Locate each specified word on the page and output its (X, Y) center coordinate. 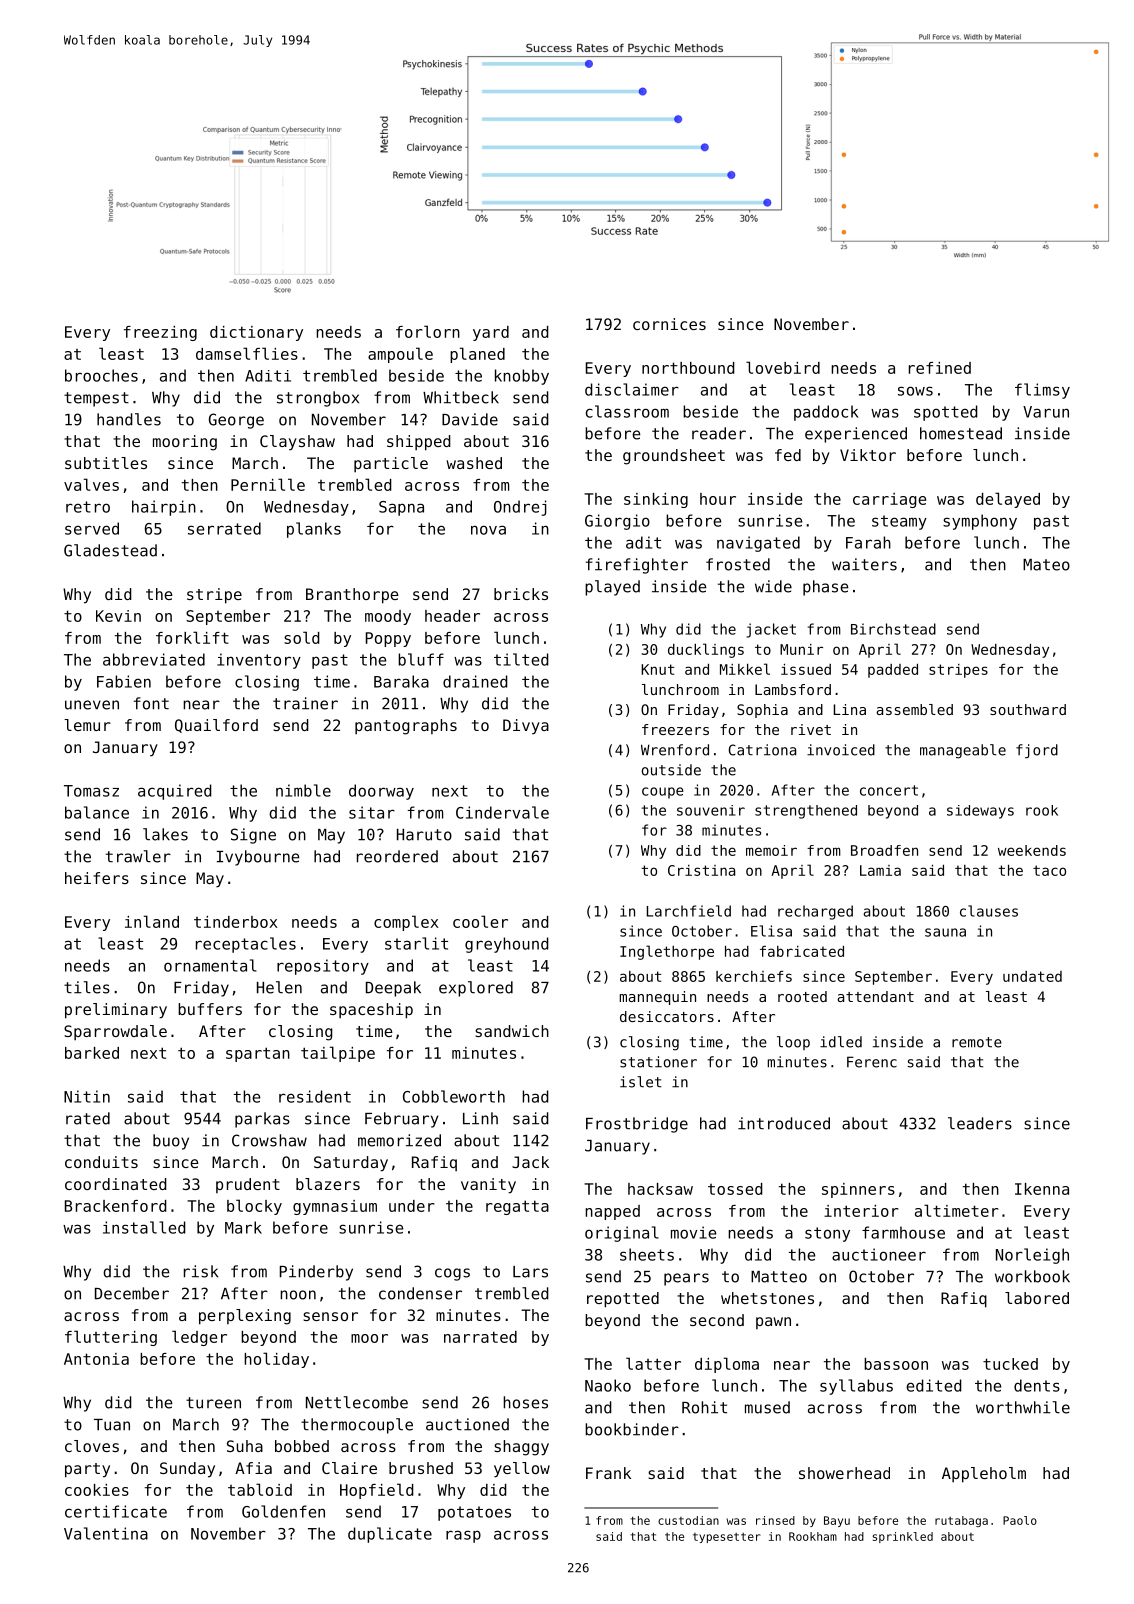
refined (940, 368)
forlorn (428, 331)
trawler (138, 856)
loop (793, 1043)
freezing (160, 333)
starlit (416, 943)
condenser (420, 1293)
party (87, 1470)
